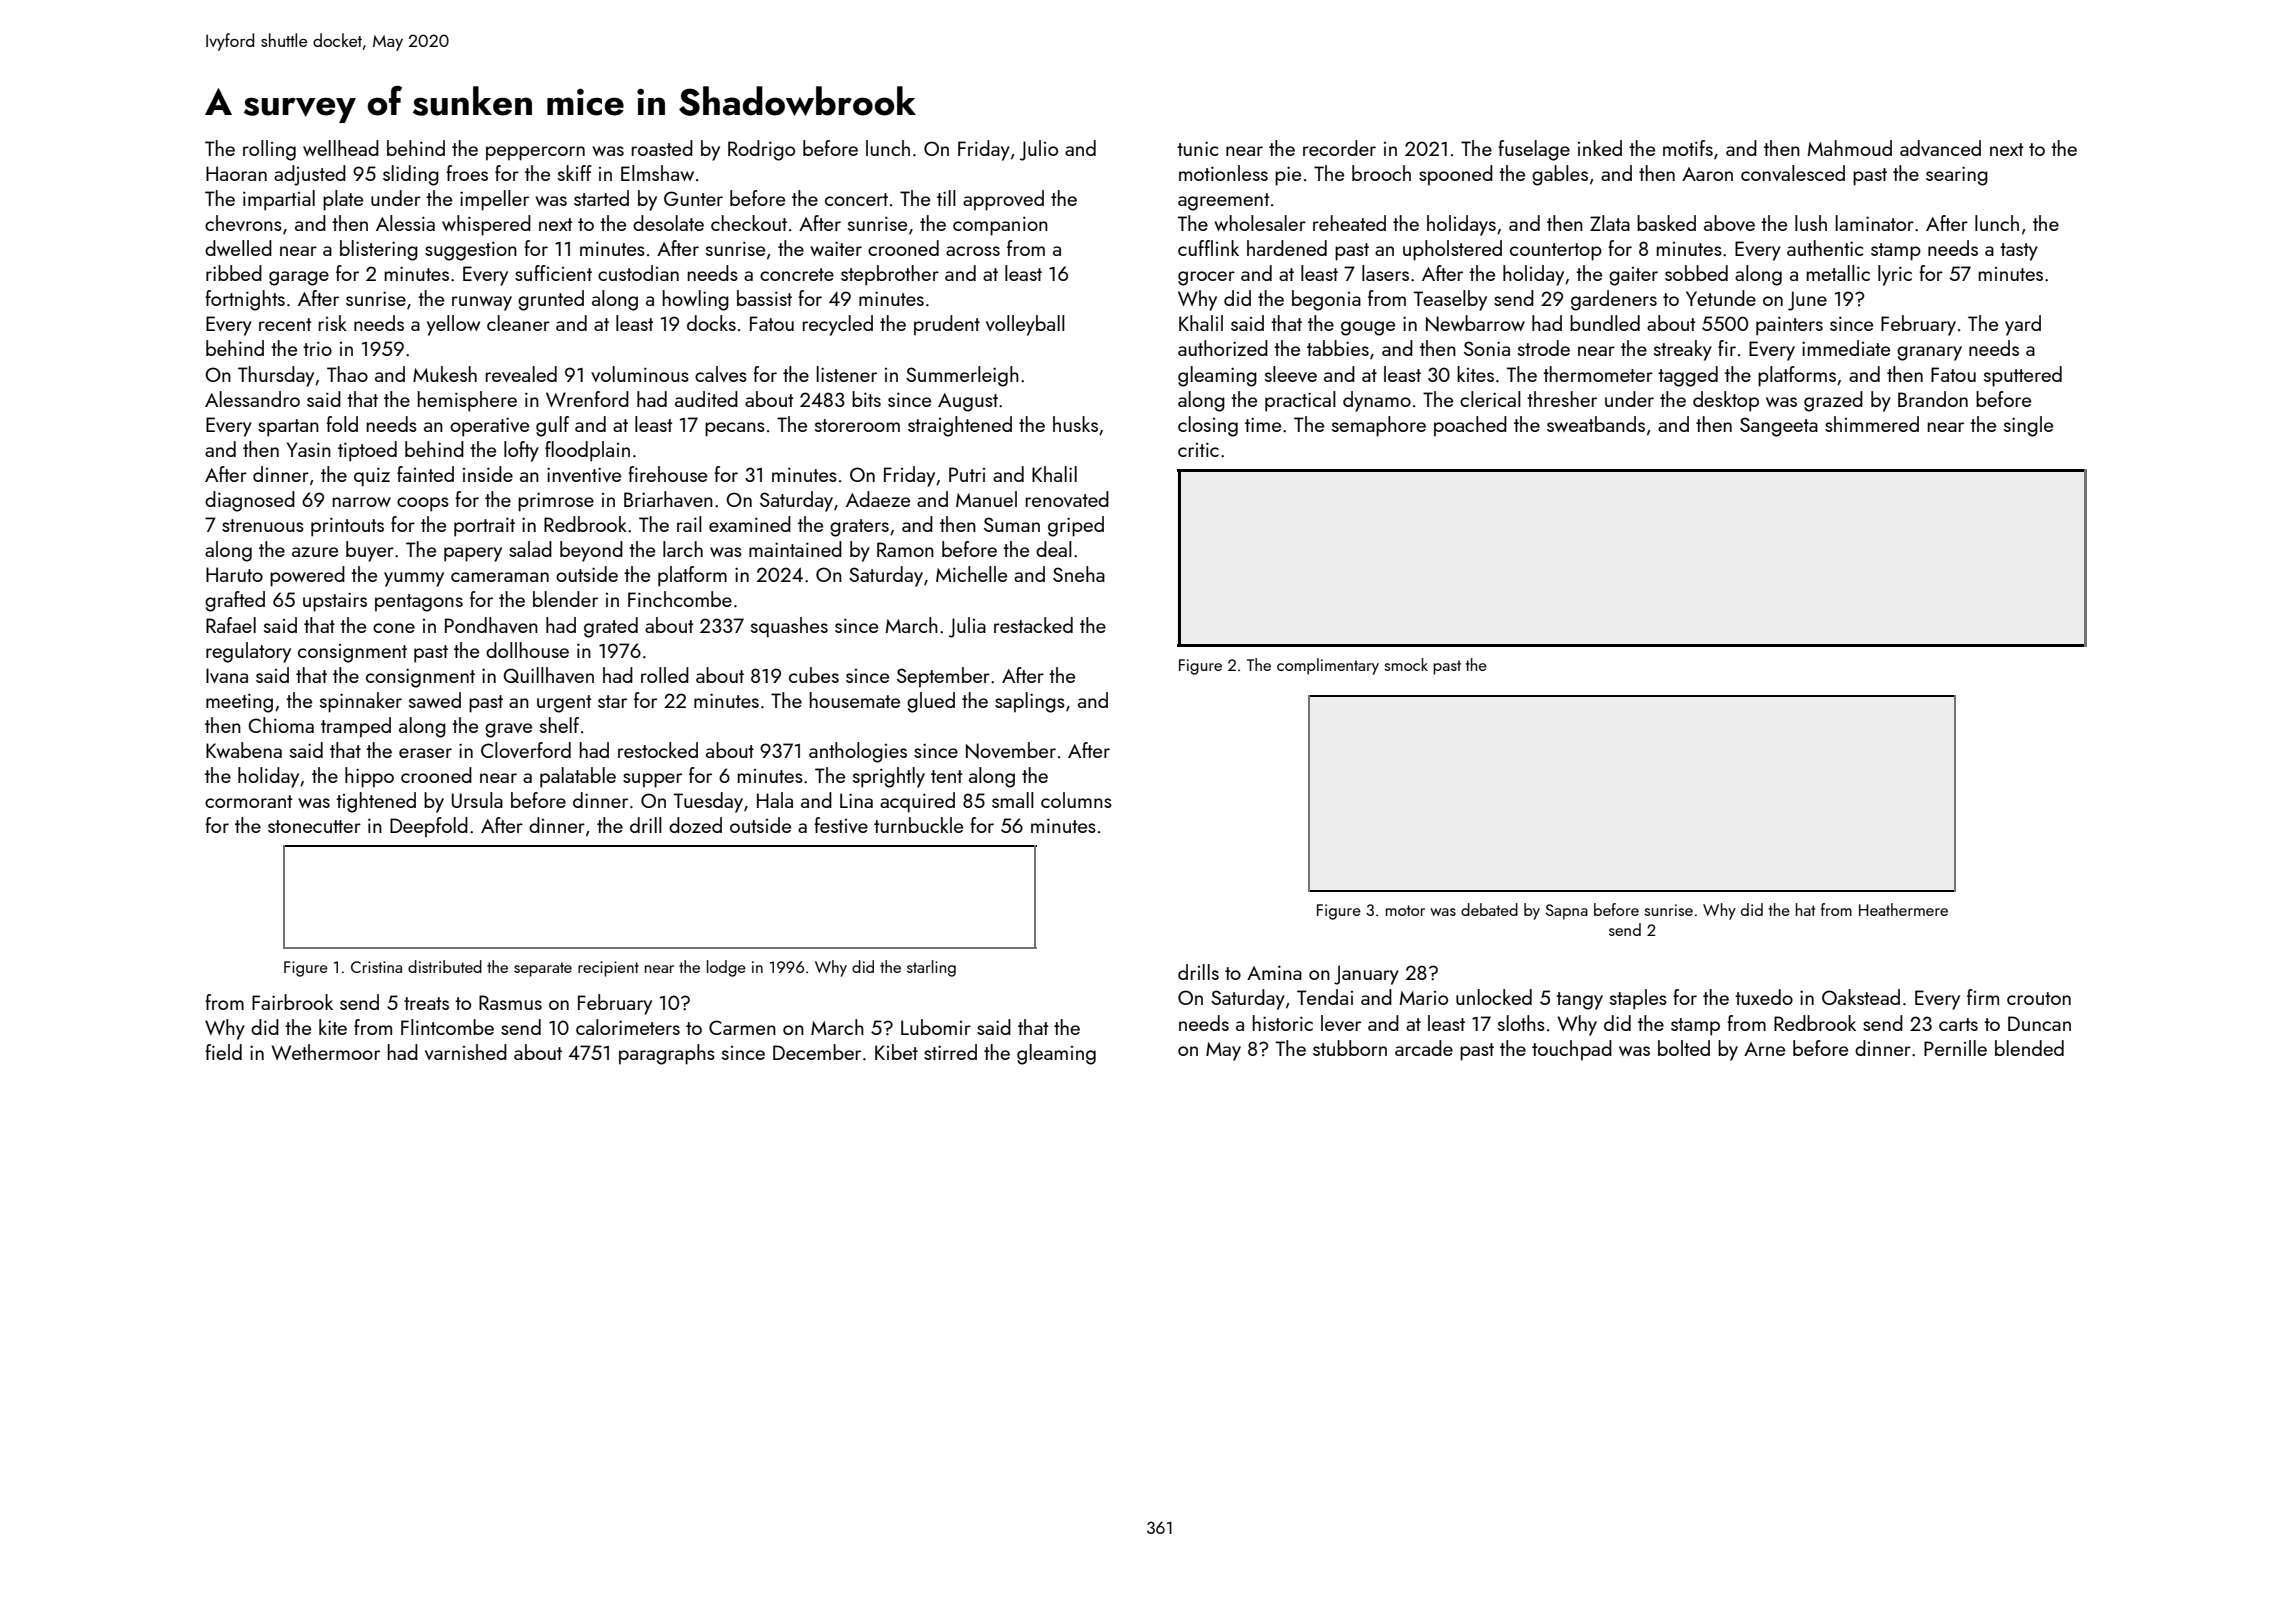 This image has height=1620, width=2292. Describe the element at coordinates (1039, 150) in the image. I see `Julio` at that location.
